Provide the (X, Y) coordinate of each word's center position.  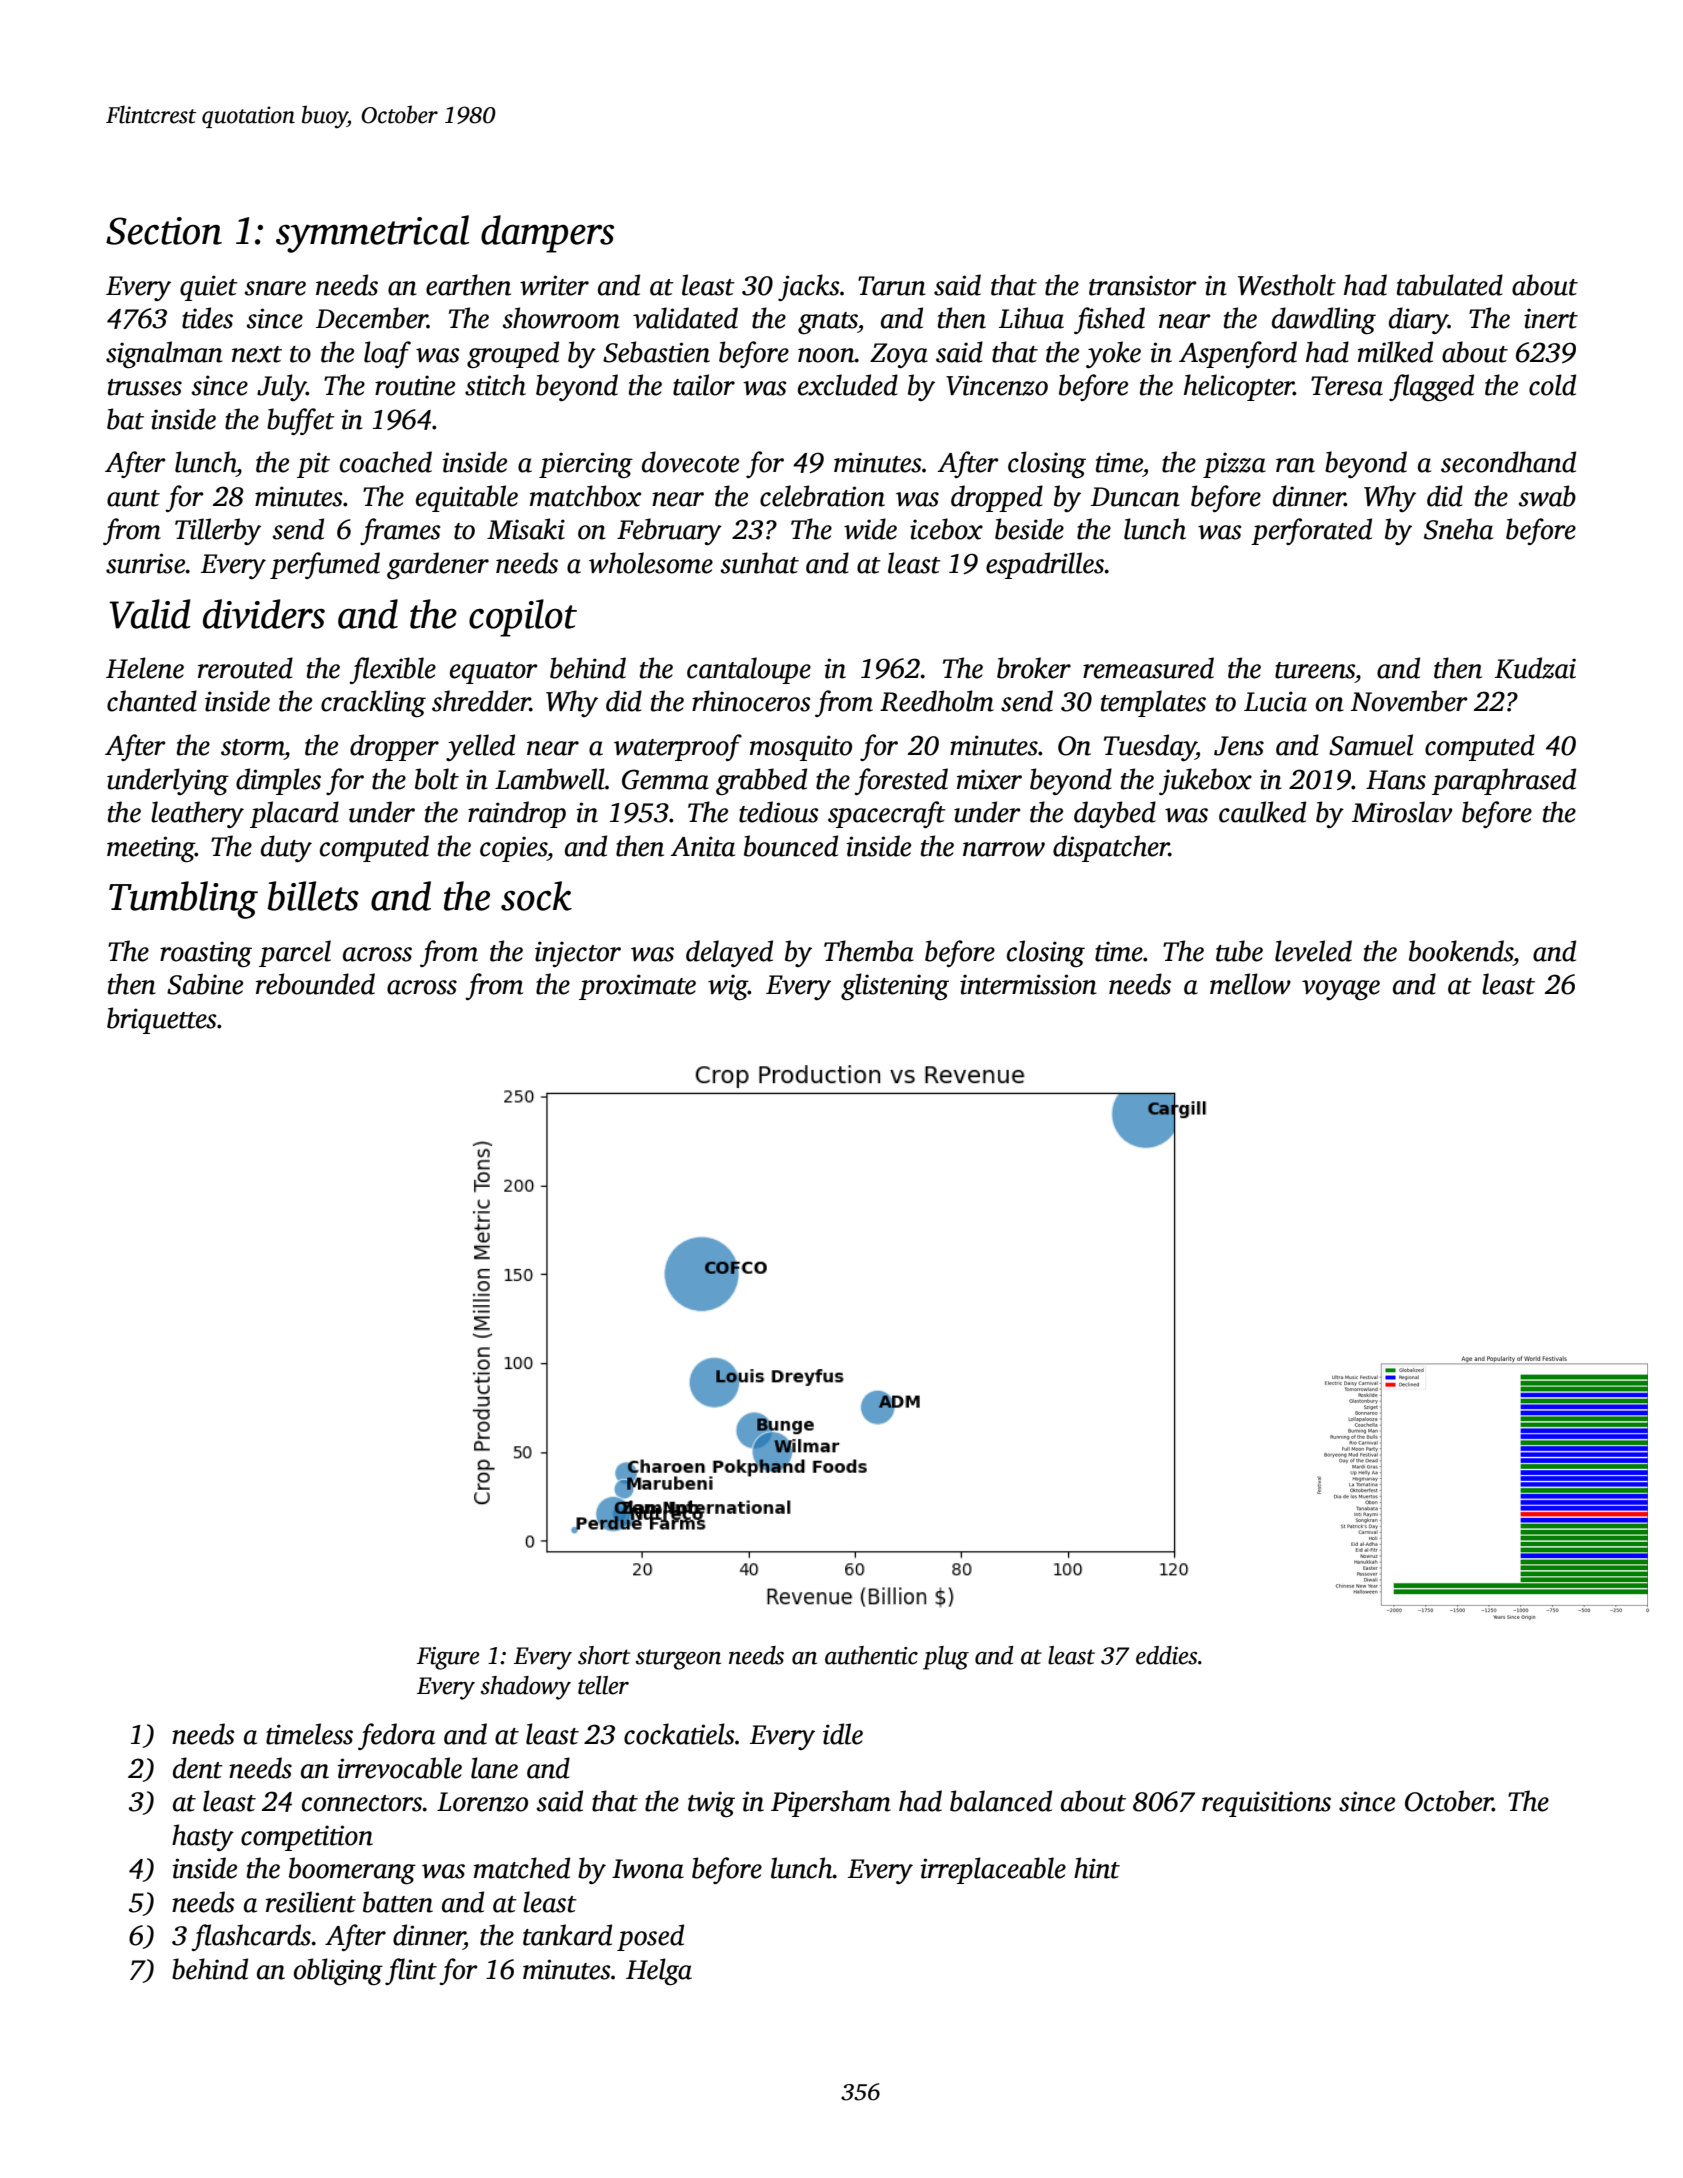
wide (870, 529)
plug (946, 1658)
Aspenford (1238, 354)
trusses (145, 387)
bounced (791, 846)
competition (307, 1838)
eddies (1167, 1655)
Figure (448, 1658)
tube (1239, 951)
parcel (295, 953)
